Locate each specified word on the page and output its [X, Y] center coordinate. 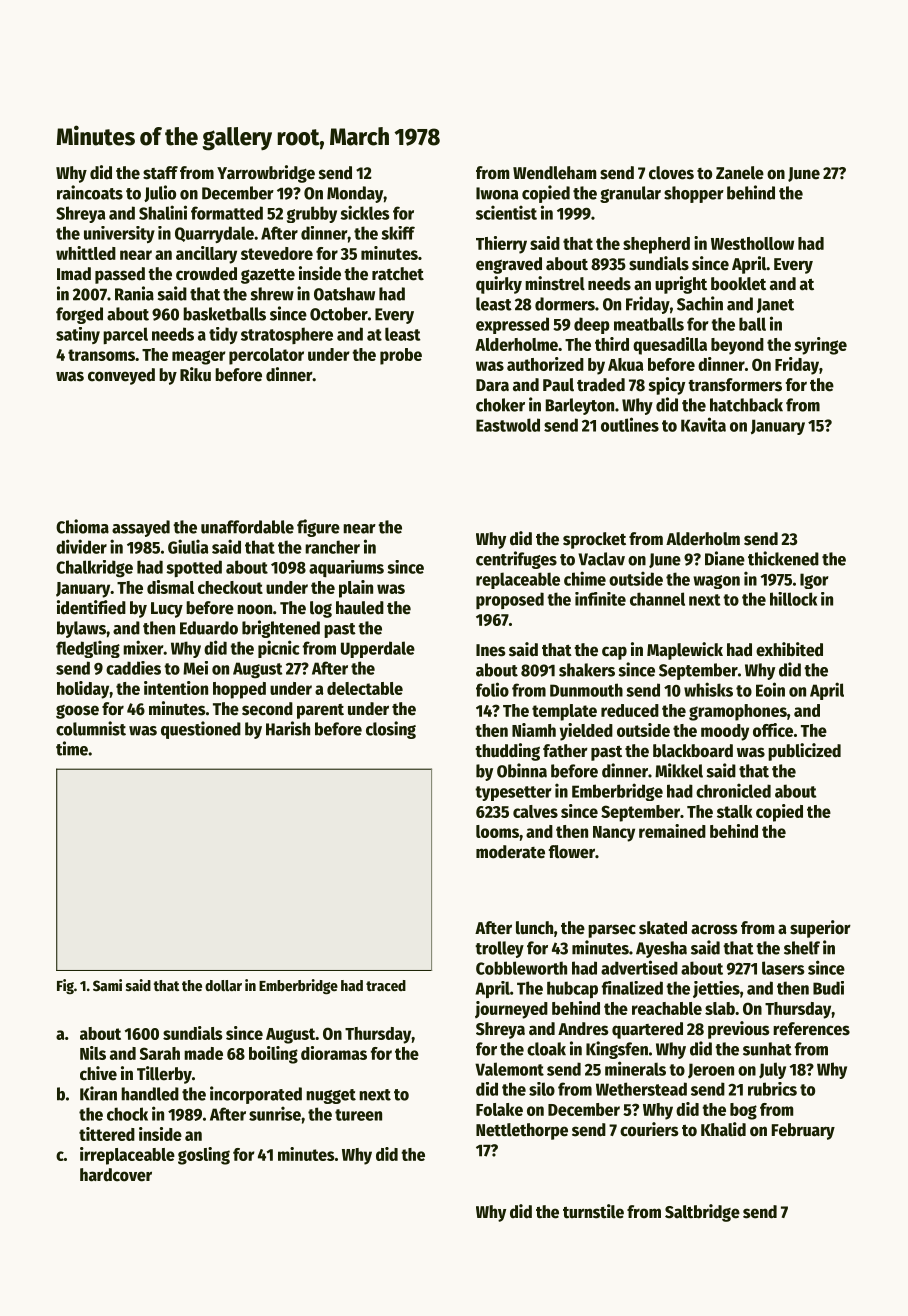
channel [657, 599]
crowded [206, 274]
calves [535, 811]
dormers [565, 304]
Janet [775, 305]
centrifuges [516, 560]
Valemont [509, 1069]
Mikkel [679, 770]
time [72, 748]
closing [391, 730]
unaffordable [247, 527]
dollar [223, 985]
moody [725, 732]
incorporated [256, 1095]
